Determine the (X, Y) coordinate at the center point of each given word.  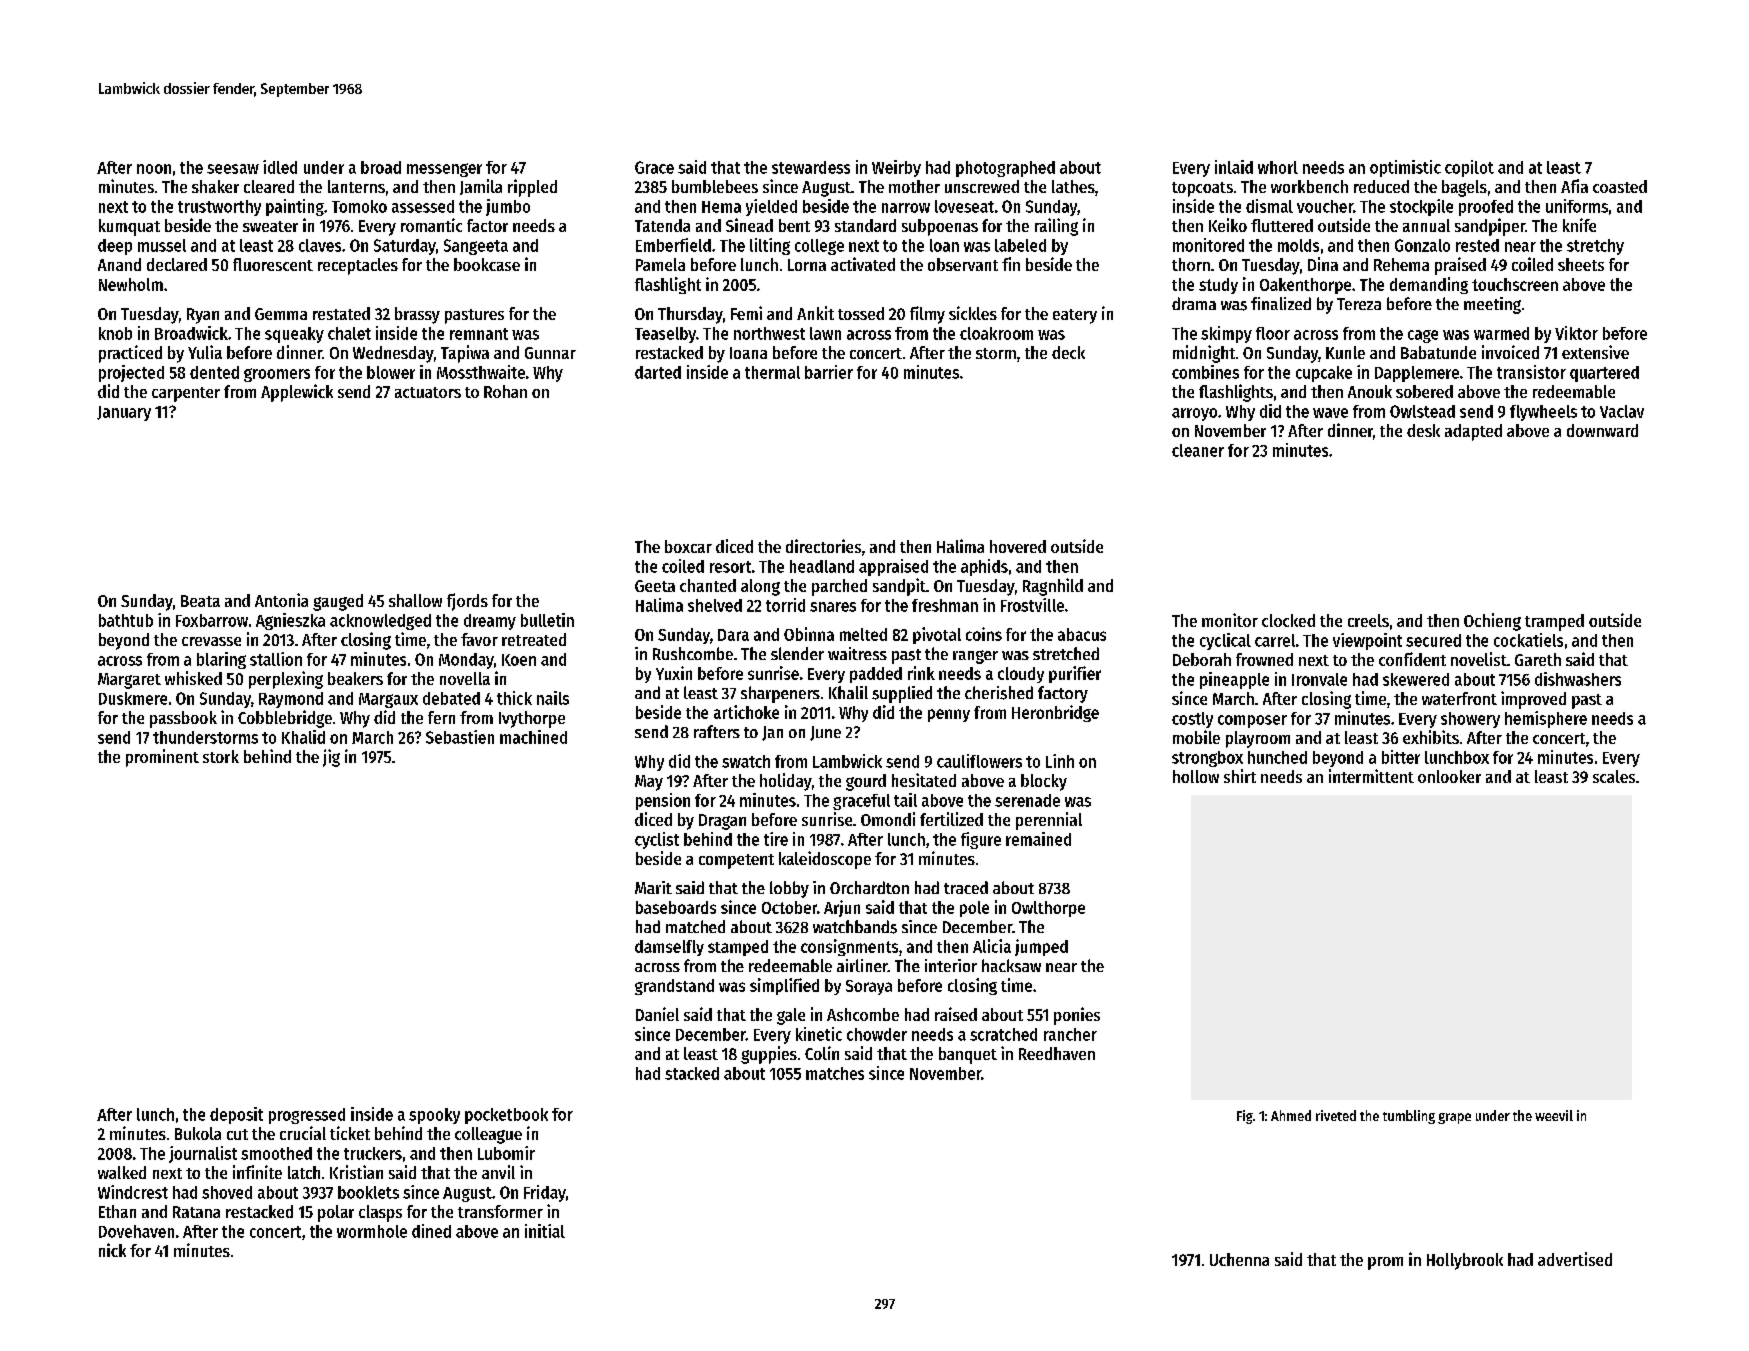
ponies (1077, 1016)
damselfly (669, 948)
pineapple (1234, 680)
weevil (1554, 1115)
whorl (1278, 167)
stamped (738, 948)
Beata (200, 601)
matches (835, 1073)
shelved (715, 605)
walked (122, 1172)
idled (280, 167)
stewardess (811, 167)
